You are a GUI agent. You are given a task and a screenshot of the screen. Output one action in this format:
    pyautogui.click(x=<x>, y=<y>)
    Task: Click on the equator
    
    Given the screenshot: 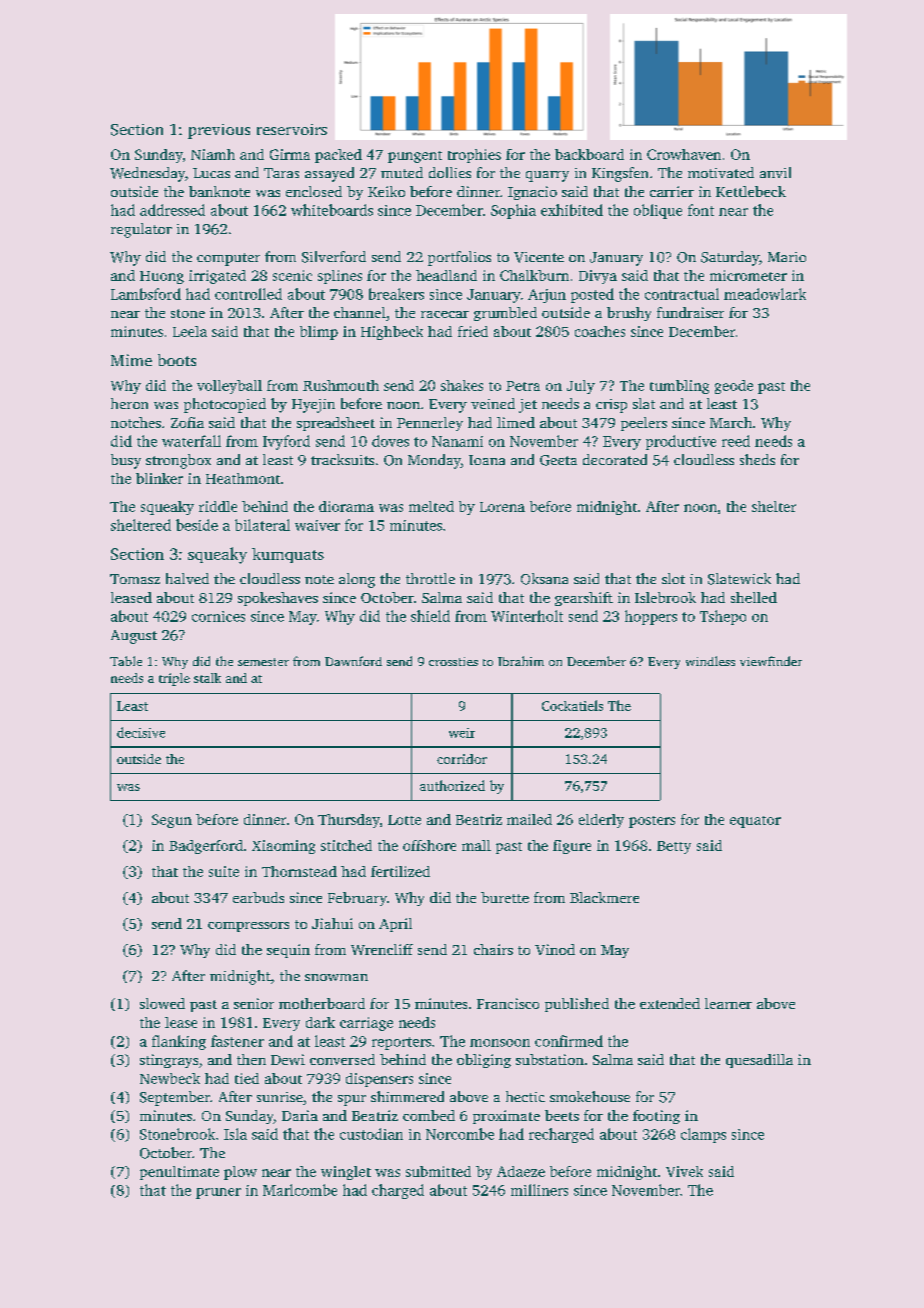 What is the action you would take?
    pyautogui.click(x=755, y=822)
